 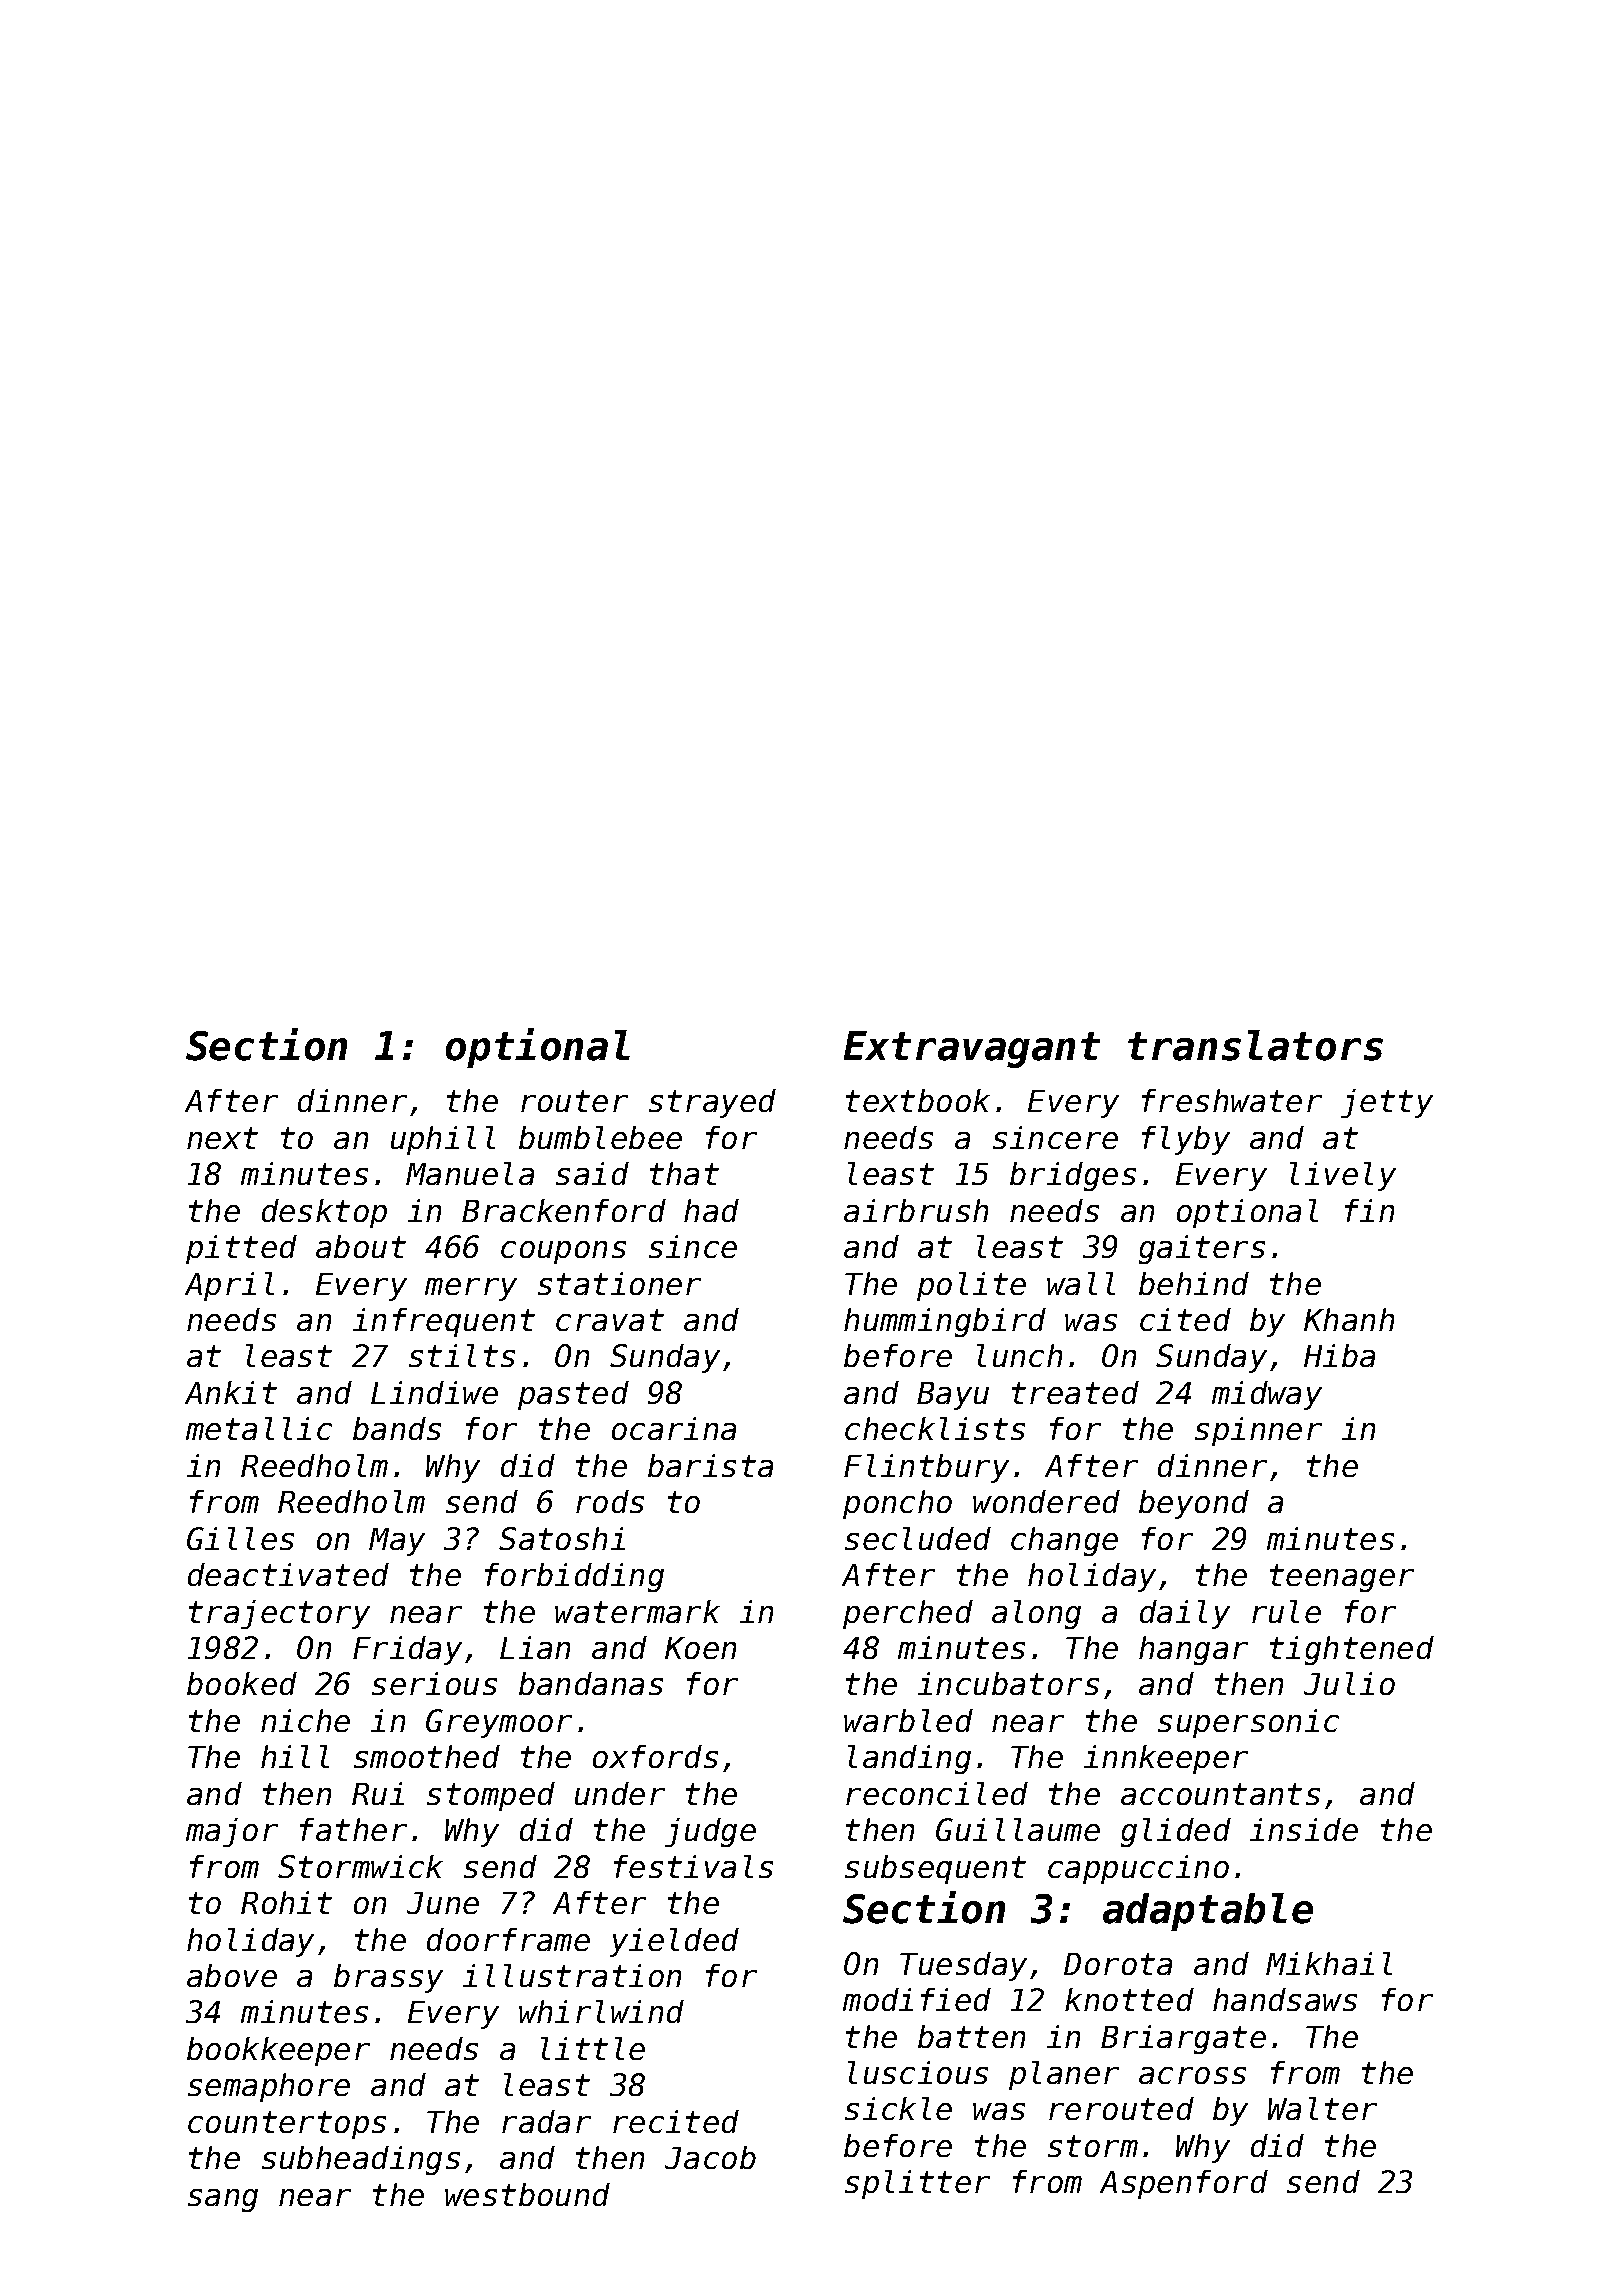 What do you see at coordinates (1349, 1319) in the screenshot?
I see `Khanh` at bounding box center [1349, 1319].
